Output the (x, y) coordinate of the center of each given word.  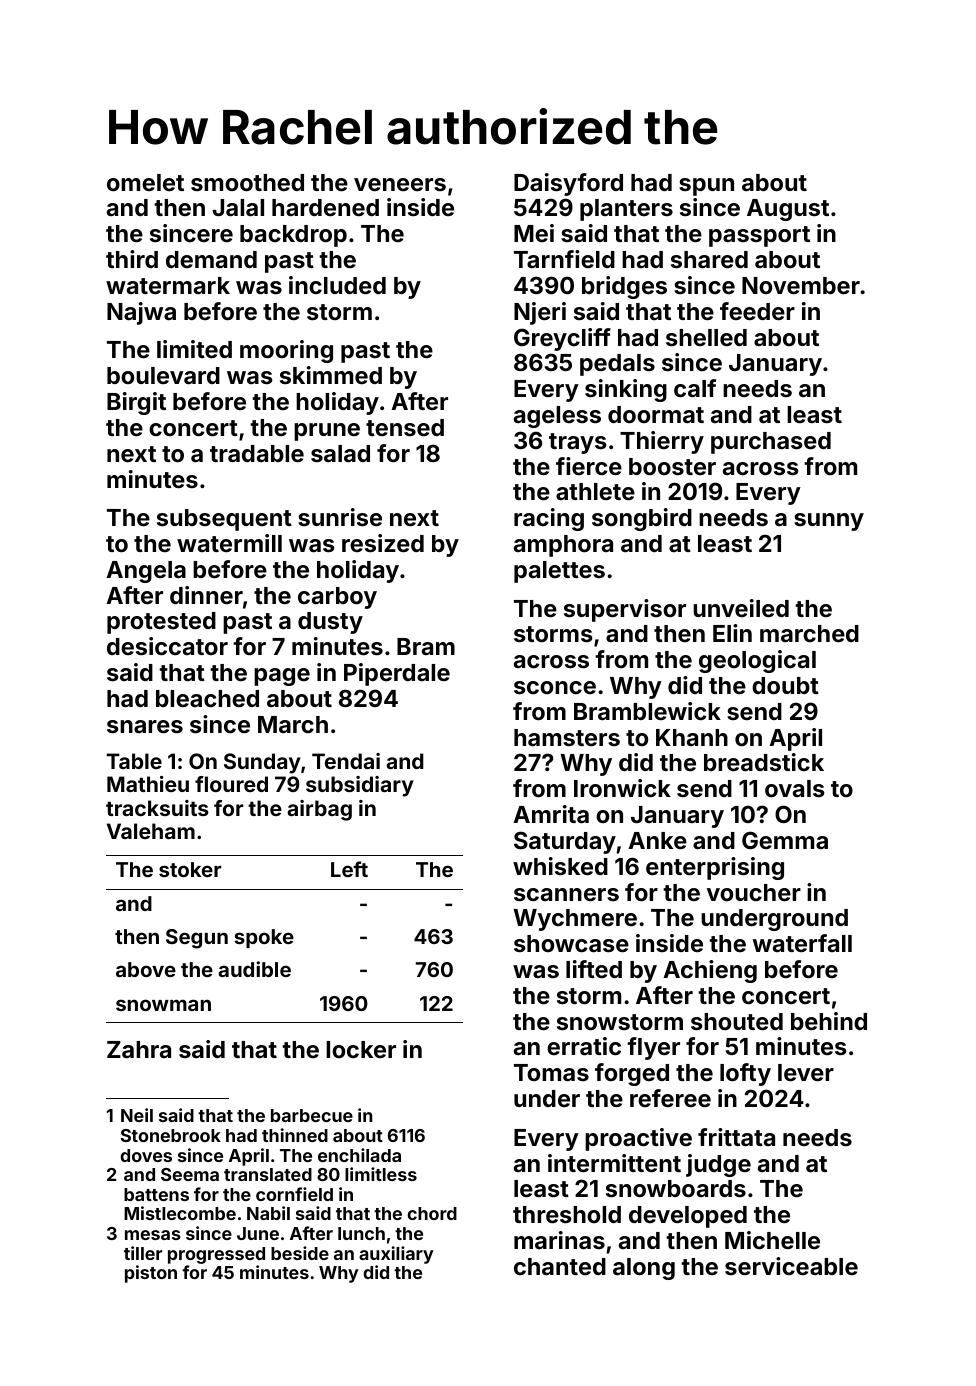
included (337, 285)
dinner (206, 595)
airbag (319, 810)
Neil (137, 1115)
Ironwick (622, 788)
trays (578, 443)
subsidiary (360, 786)
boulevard (163, 375)
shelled (706, 337)
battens (156, 1194)
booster (672, 466)
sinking (626, 390)
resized (383, 543)
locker (361, 1049)
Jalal (238, 207)
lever (806, 1072)
